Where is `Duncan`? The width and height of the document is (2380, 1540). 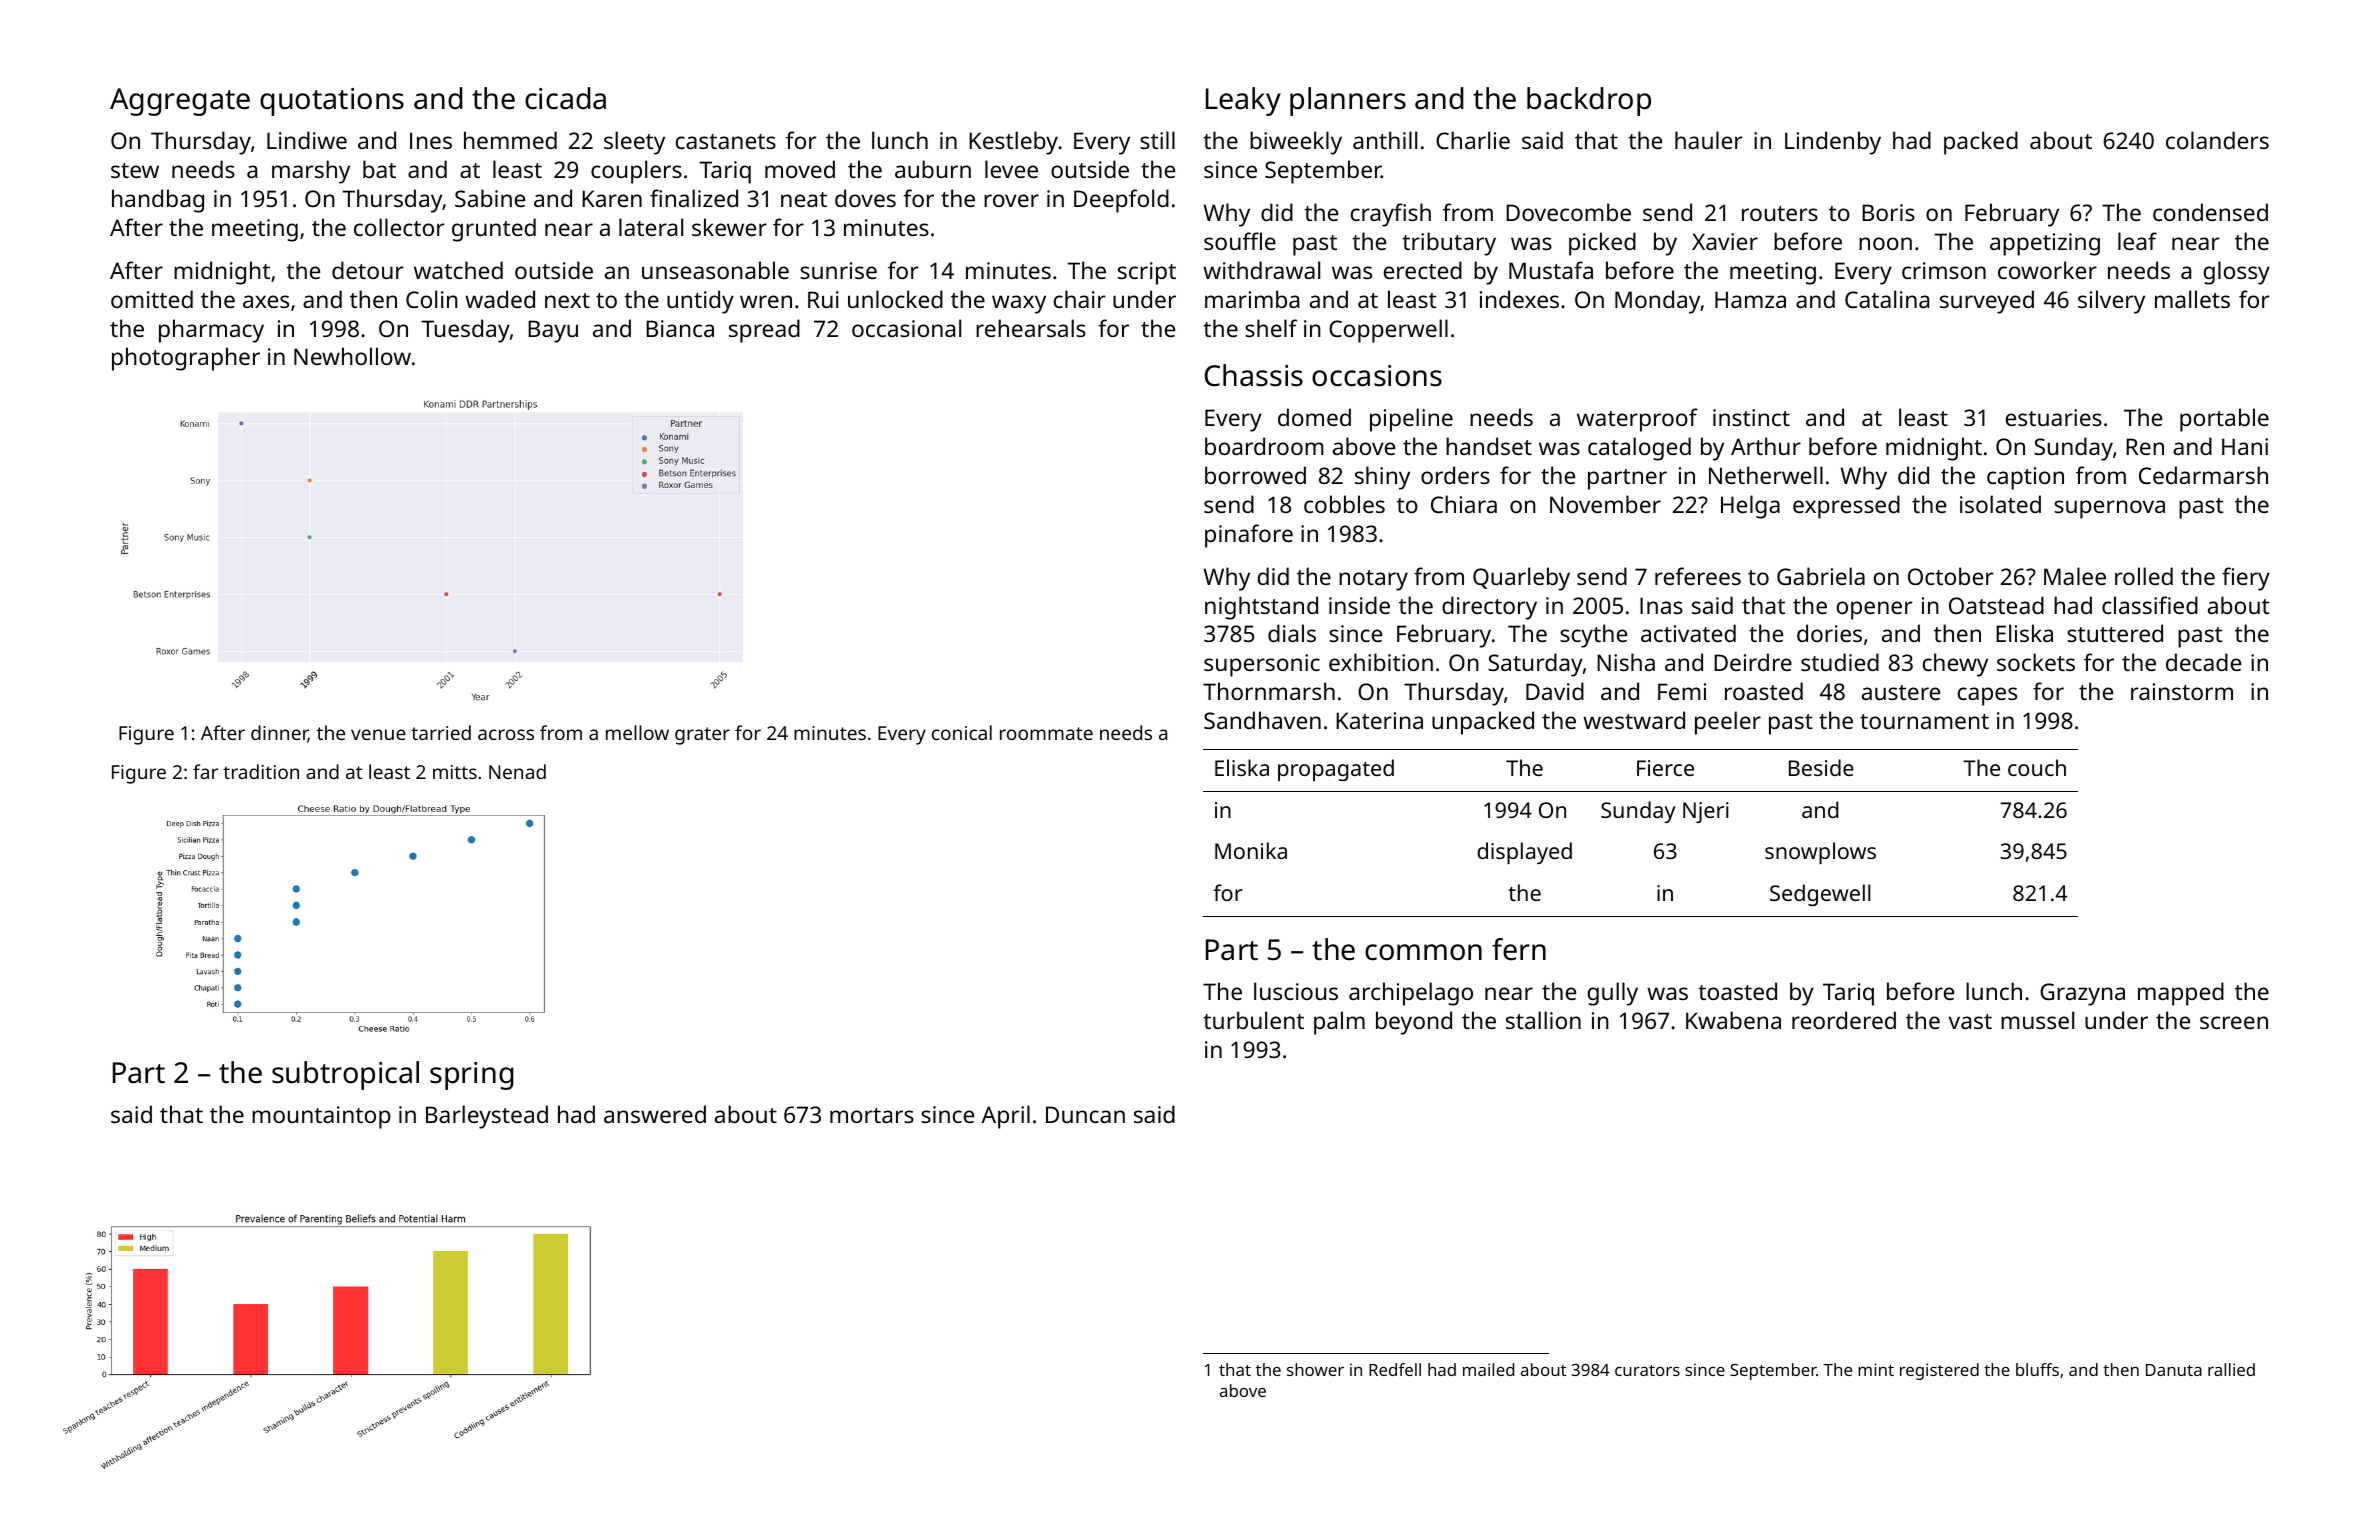 Duncan is located at coordinates (1085, 1114).
